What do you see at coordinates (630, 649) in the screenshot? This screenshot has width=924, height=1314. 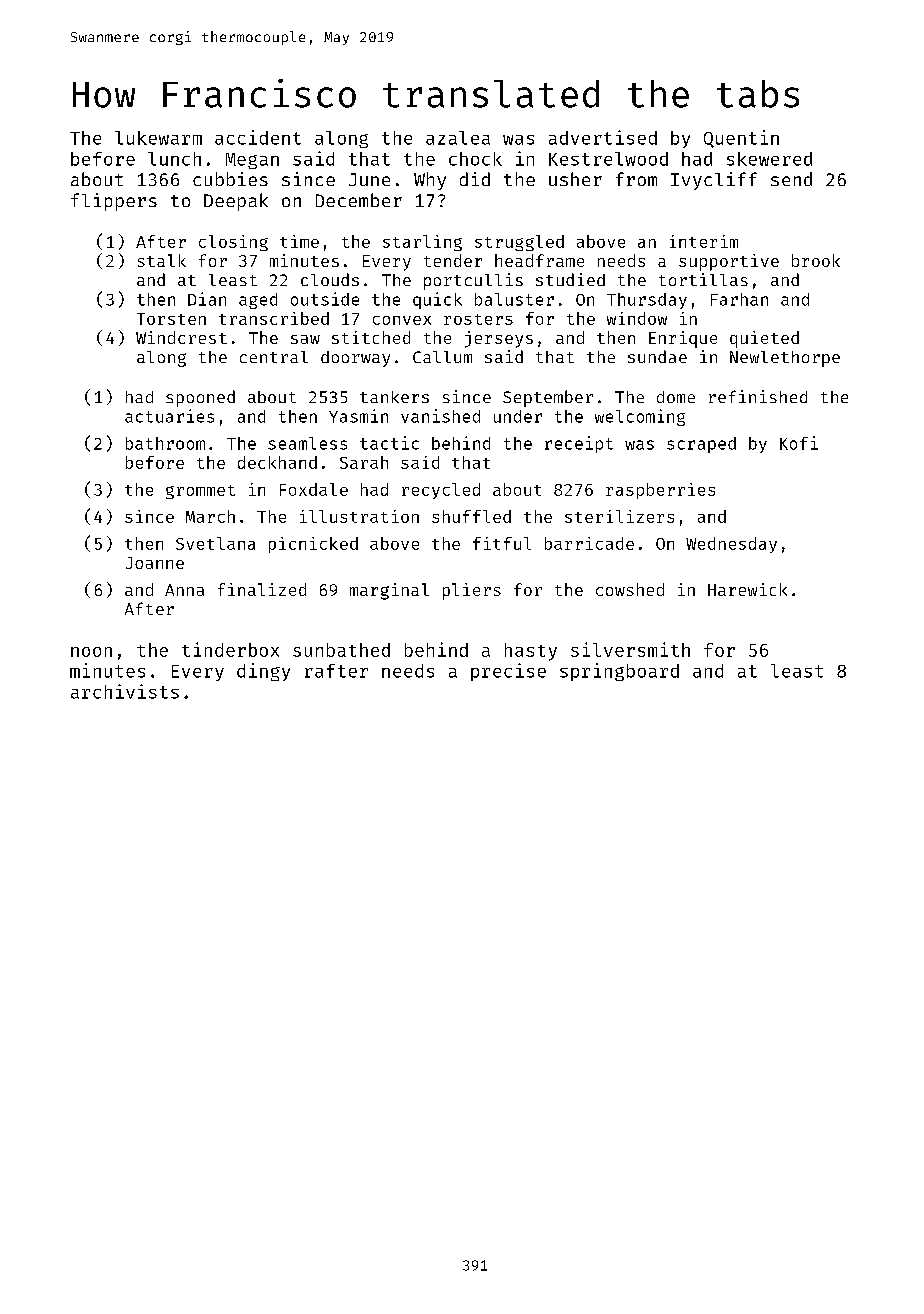 I see `silversmith` at bounding box center [630, 649].
